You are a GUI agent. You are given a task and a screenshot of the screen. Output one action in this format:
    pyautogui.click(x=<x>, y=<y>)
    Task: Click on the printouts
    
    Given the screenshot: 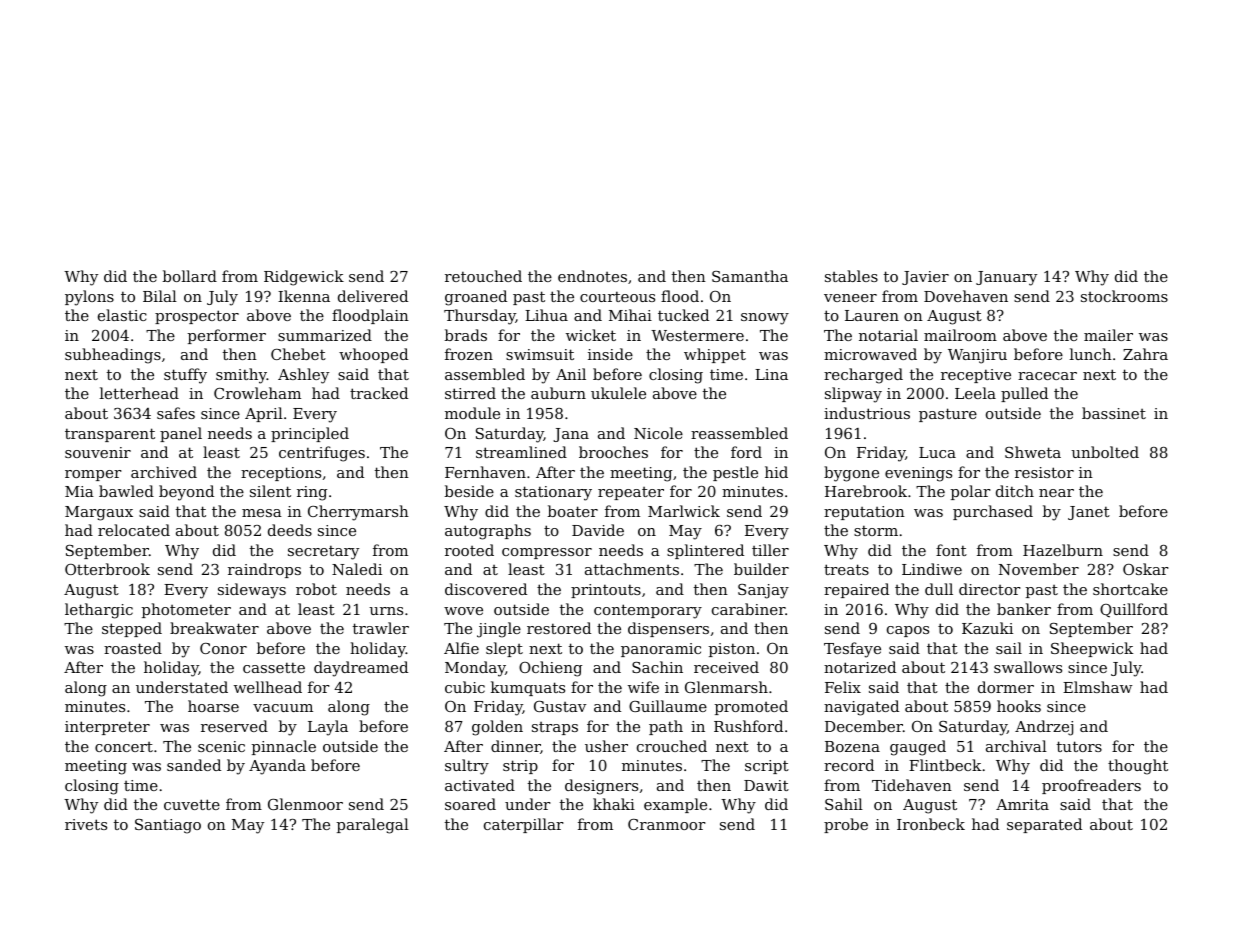 What is the action you would take?
    pyautogui.click(x=606, y=591)
